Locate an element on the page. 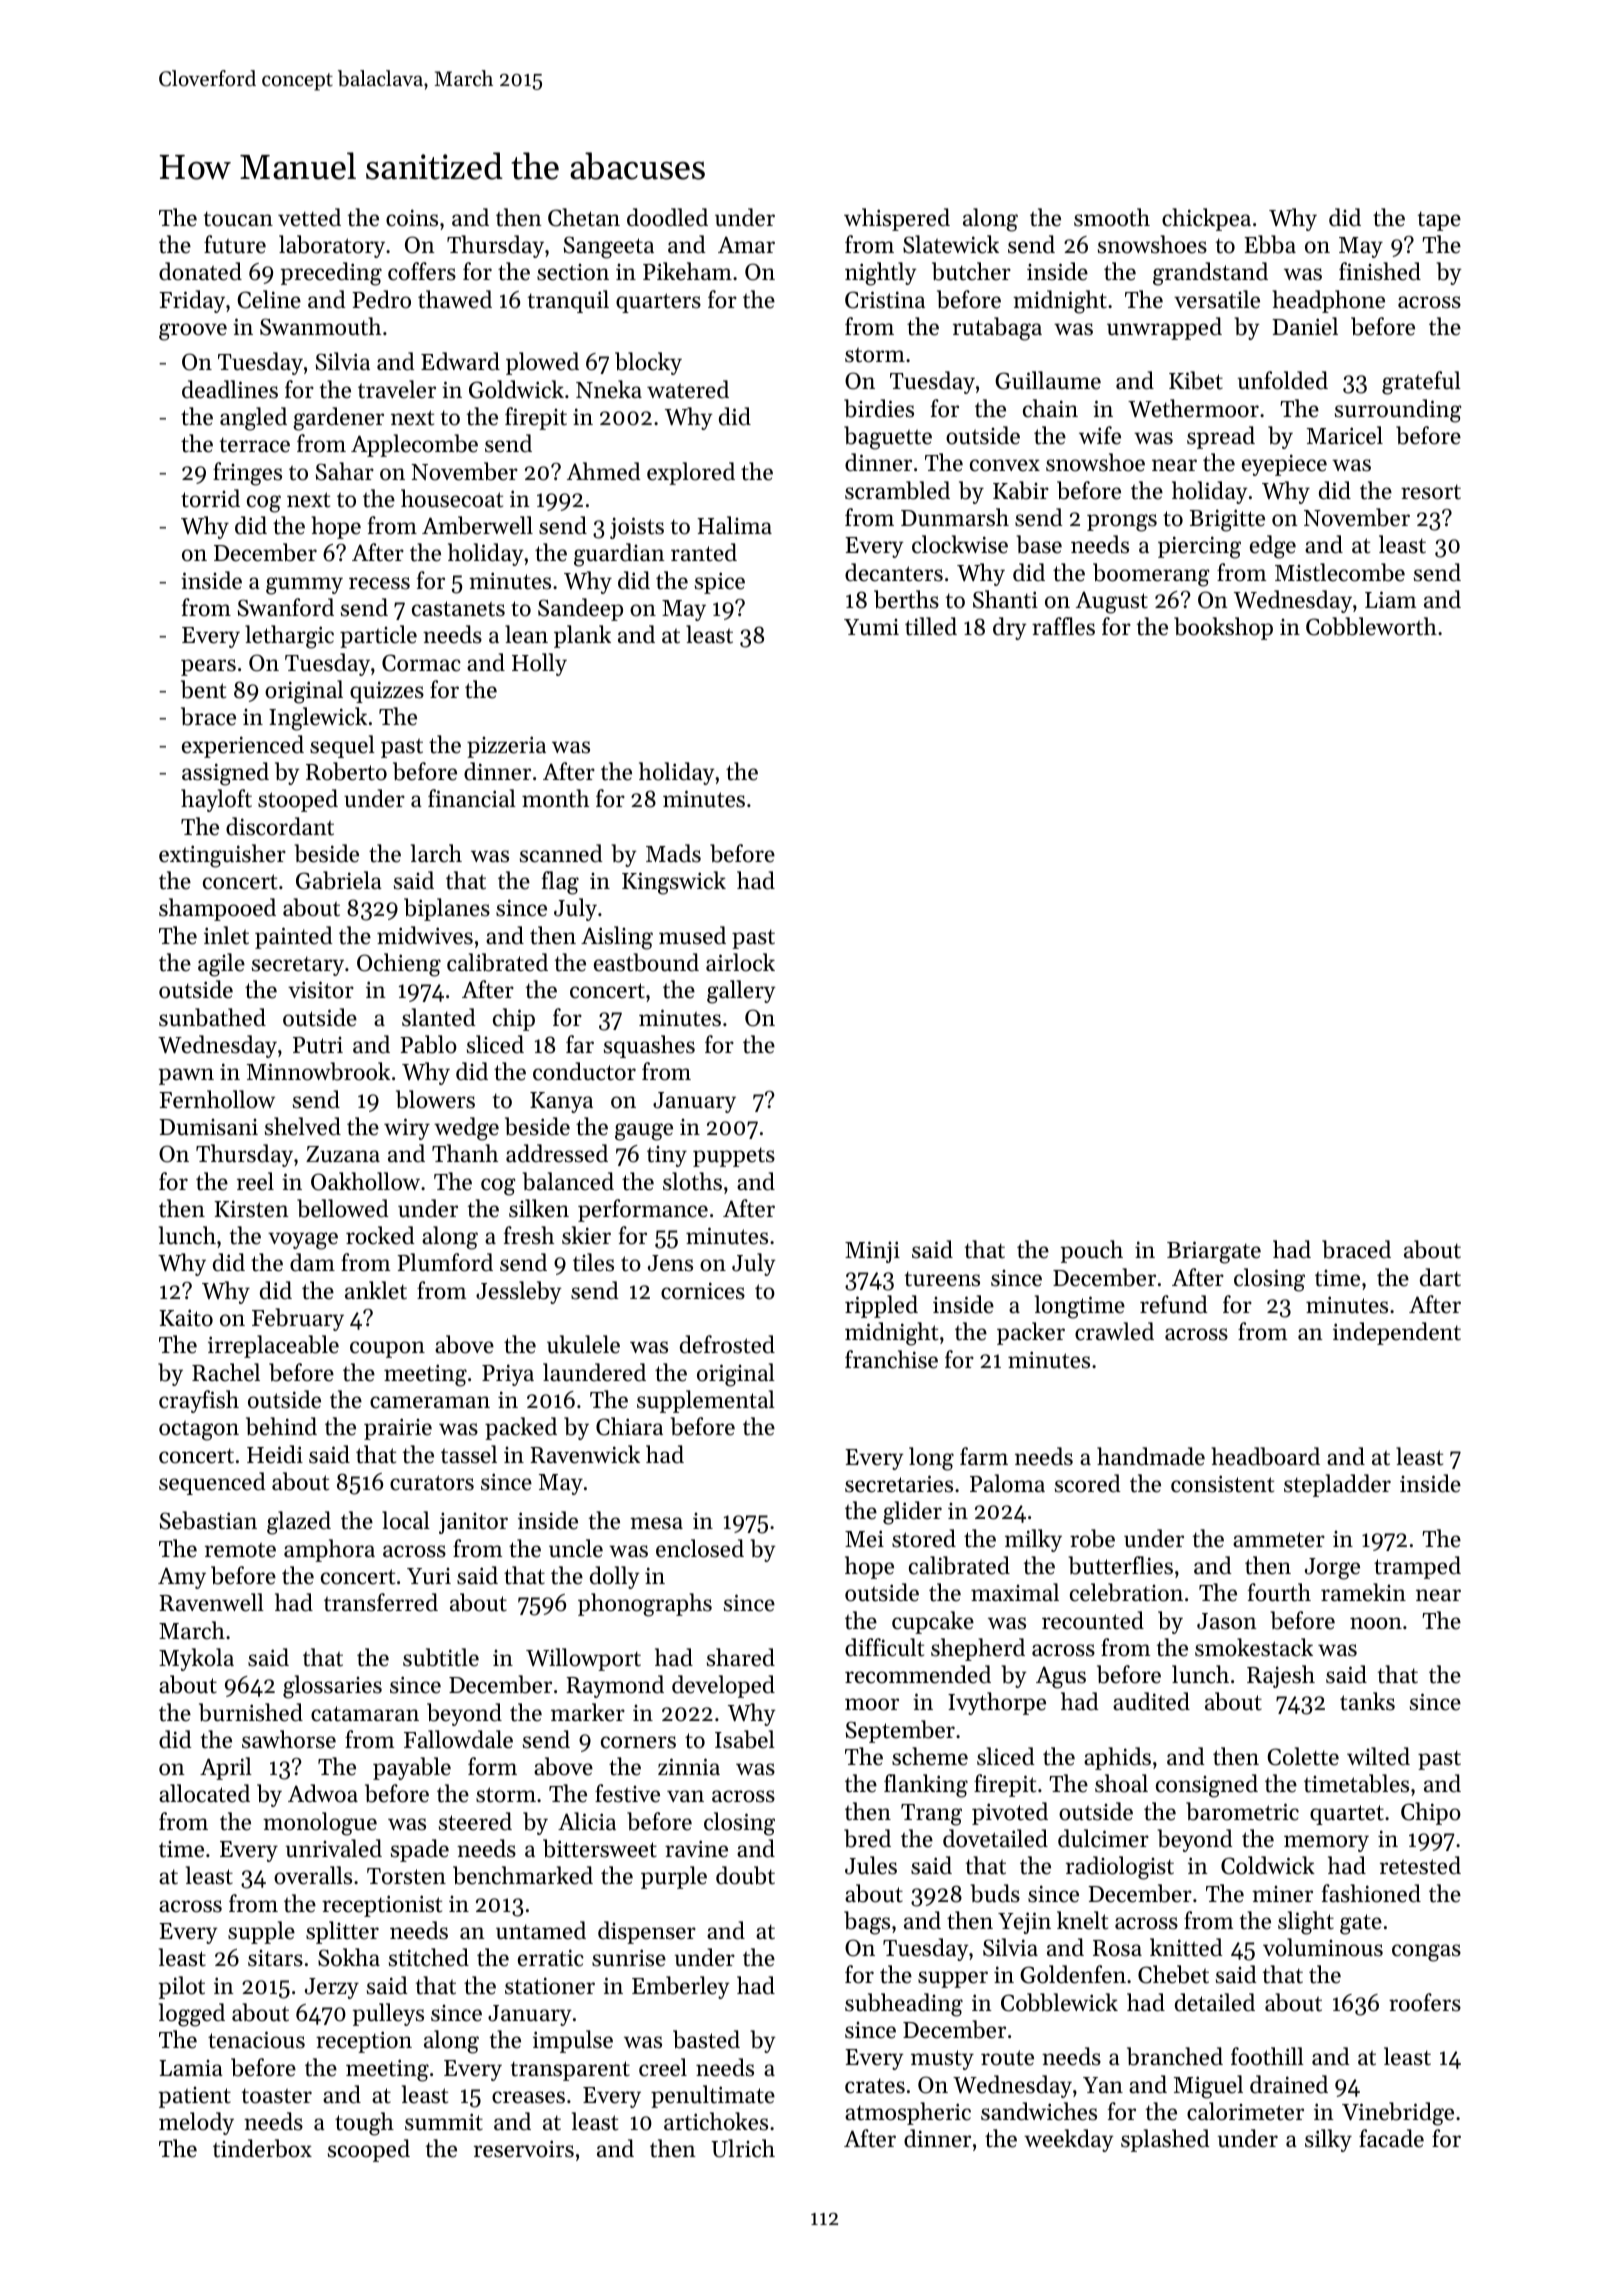 This image has width=1620, height=2292. Kaito is located at coordinates (186, 1318).
